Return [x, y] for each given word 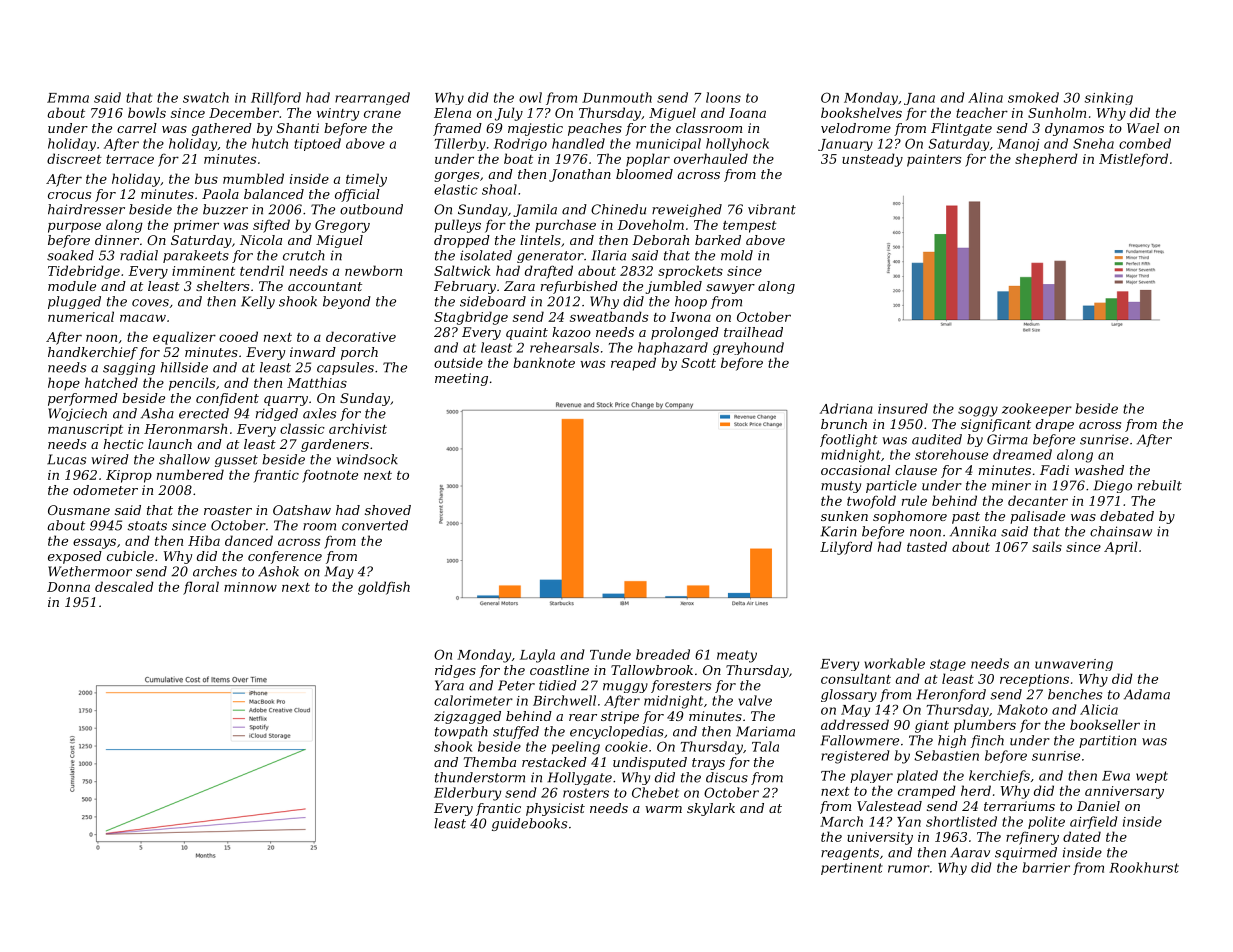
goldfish [384, 588]
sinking [1109, 98]
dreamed [1022, 454]
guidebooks [529, 824]
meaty [737, 656]
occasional [855, 470]
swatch [206, 97]
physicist [555, 809]
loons [723, 97]
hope [64, 384]
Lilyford [846, 548]
